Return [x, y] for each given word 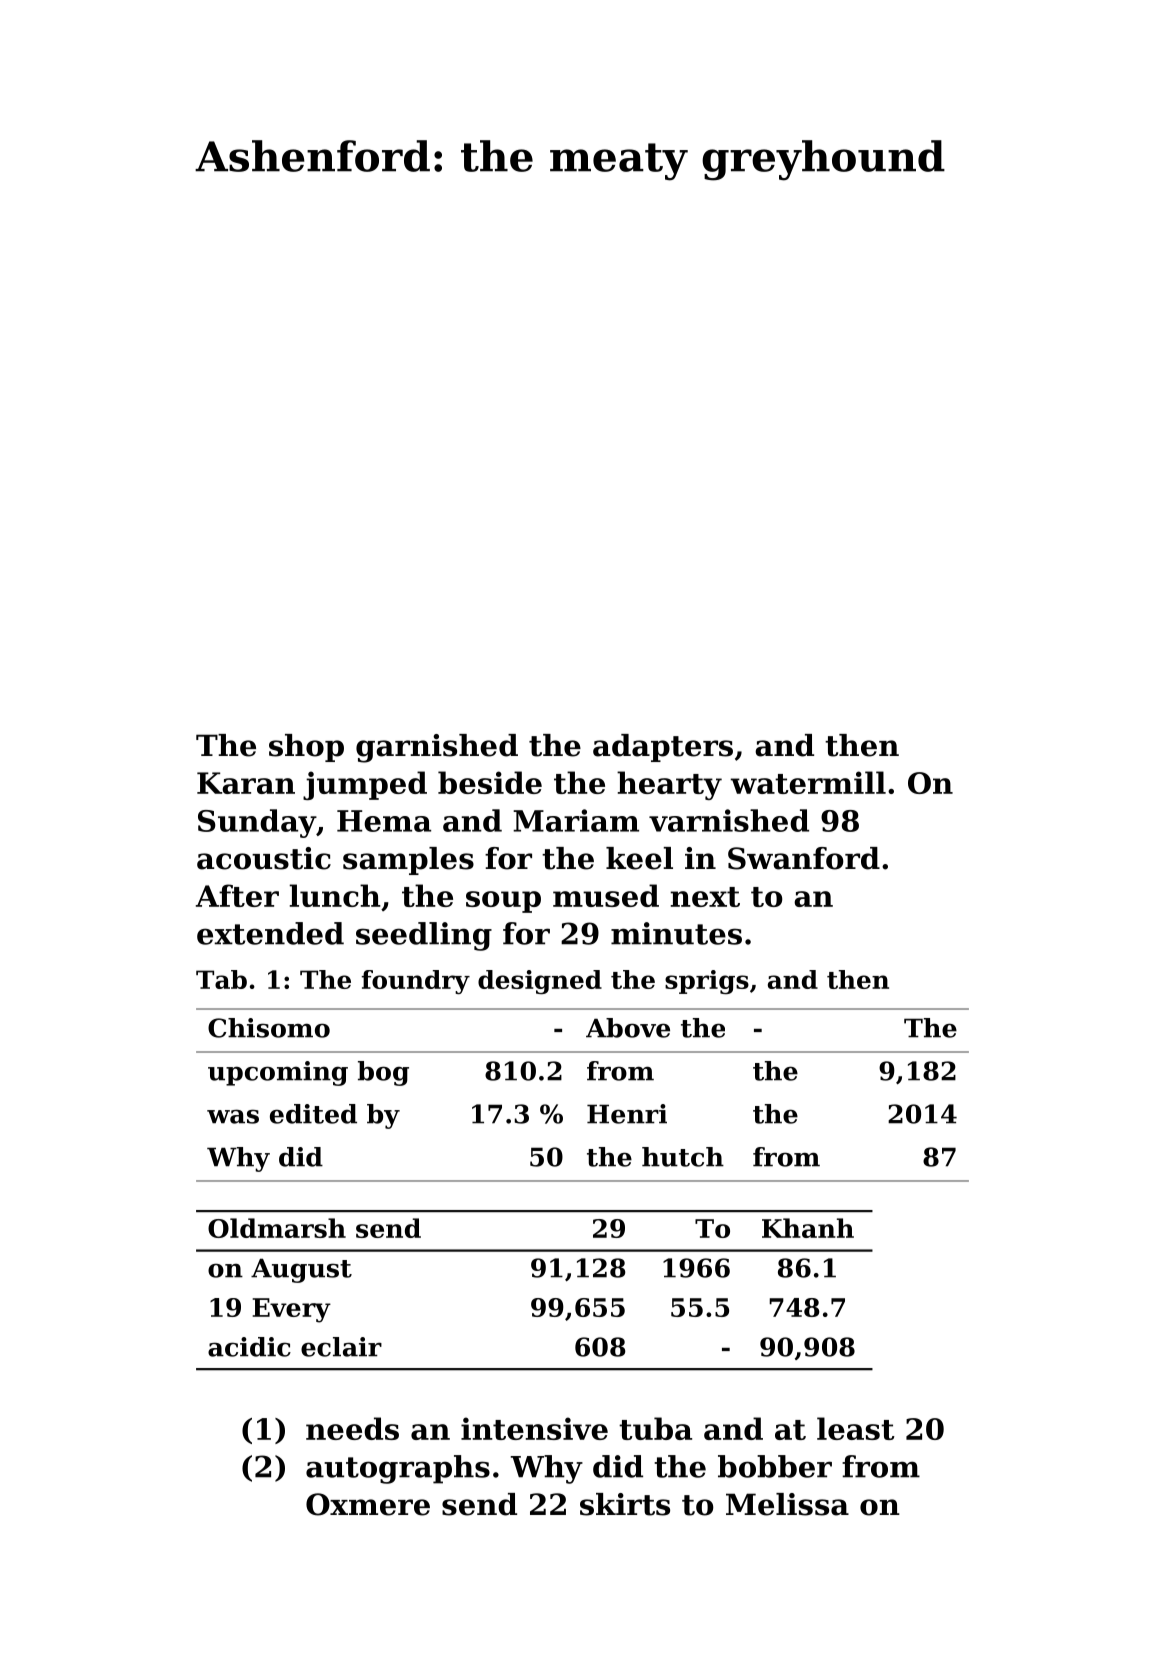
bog [383, 1073]
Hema [384, 821]
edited [313, 1114]
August [301, 1270]
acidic [249, 1347]
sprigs [707, 982]
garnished [437, 748]
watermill [808, 782]
